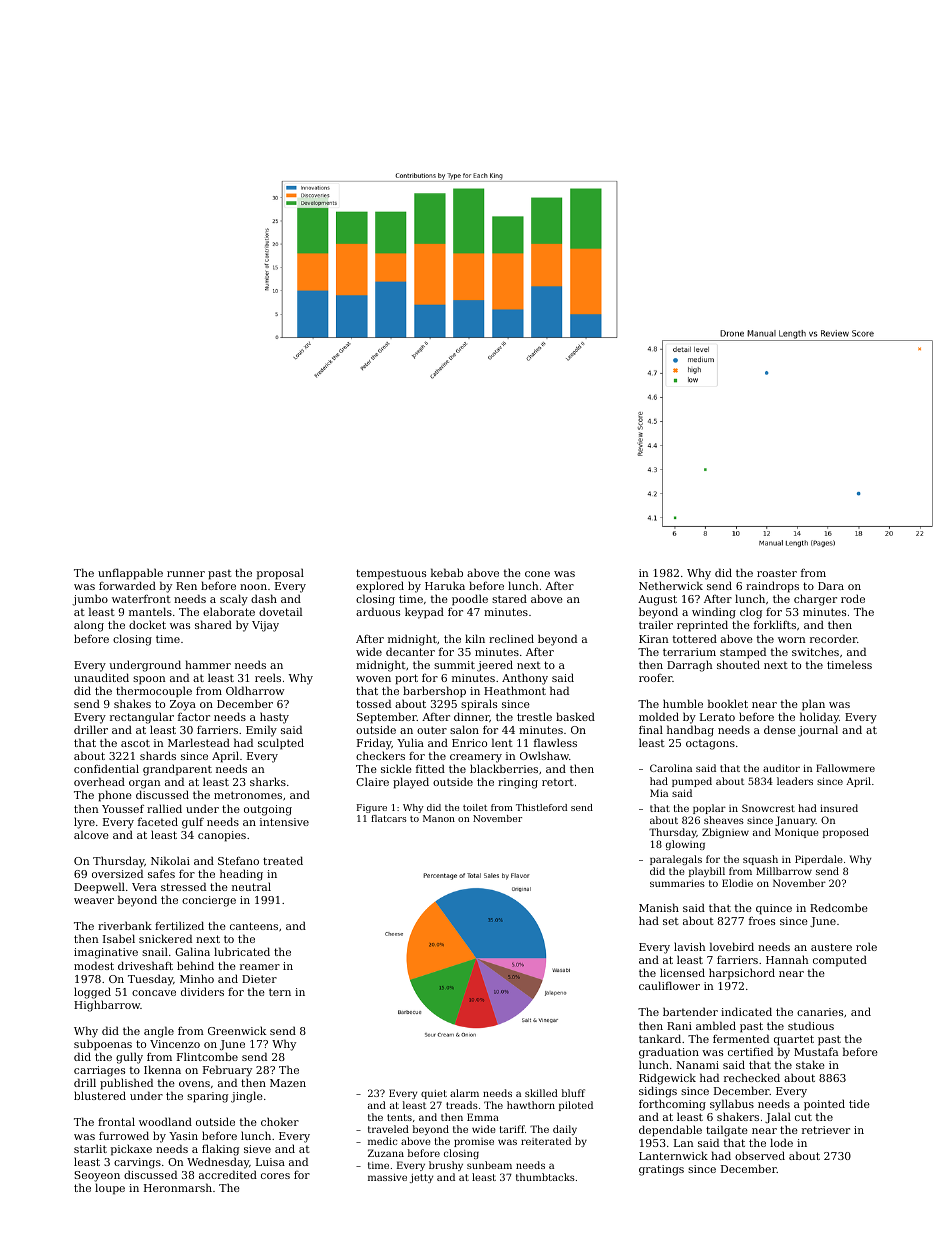 Image resolution: width=952 pixels, height=1233 pixels. Describe the element at coordinates (545, 1177) in the screenshot. I see `thumbtacks` at that location.
